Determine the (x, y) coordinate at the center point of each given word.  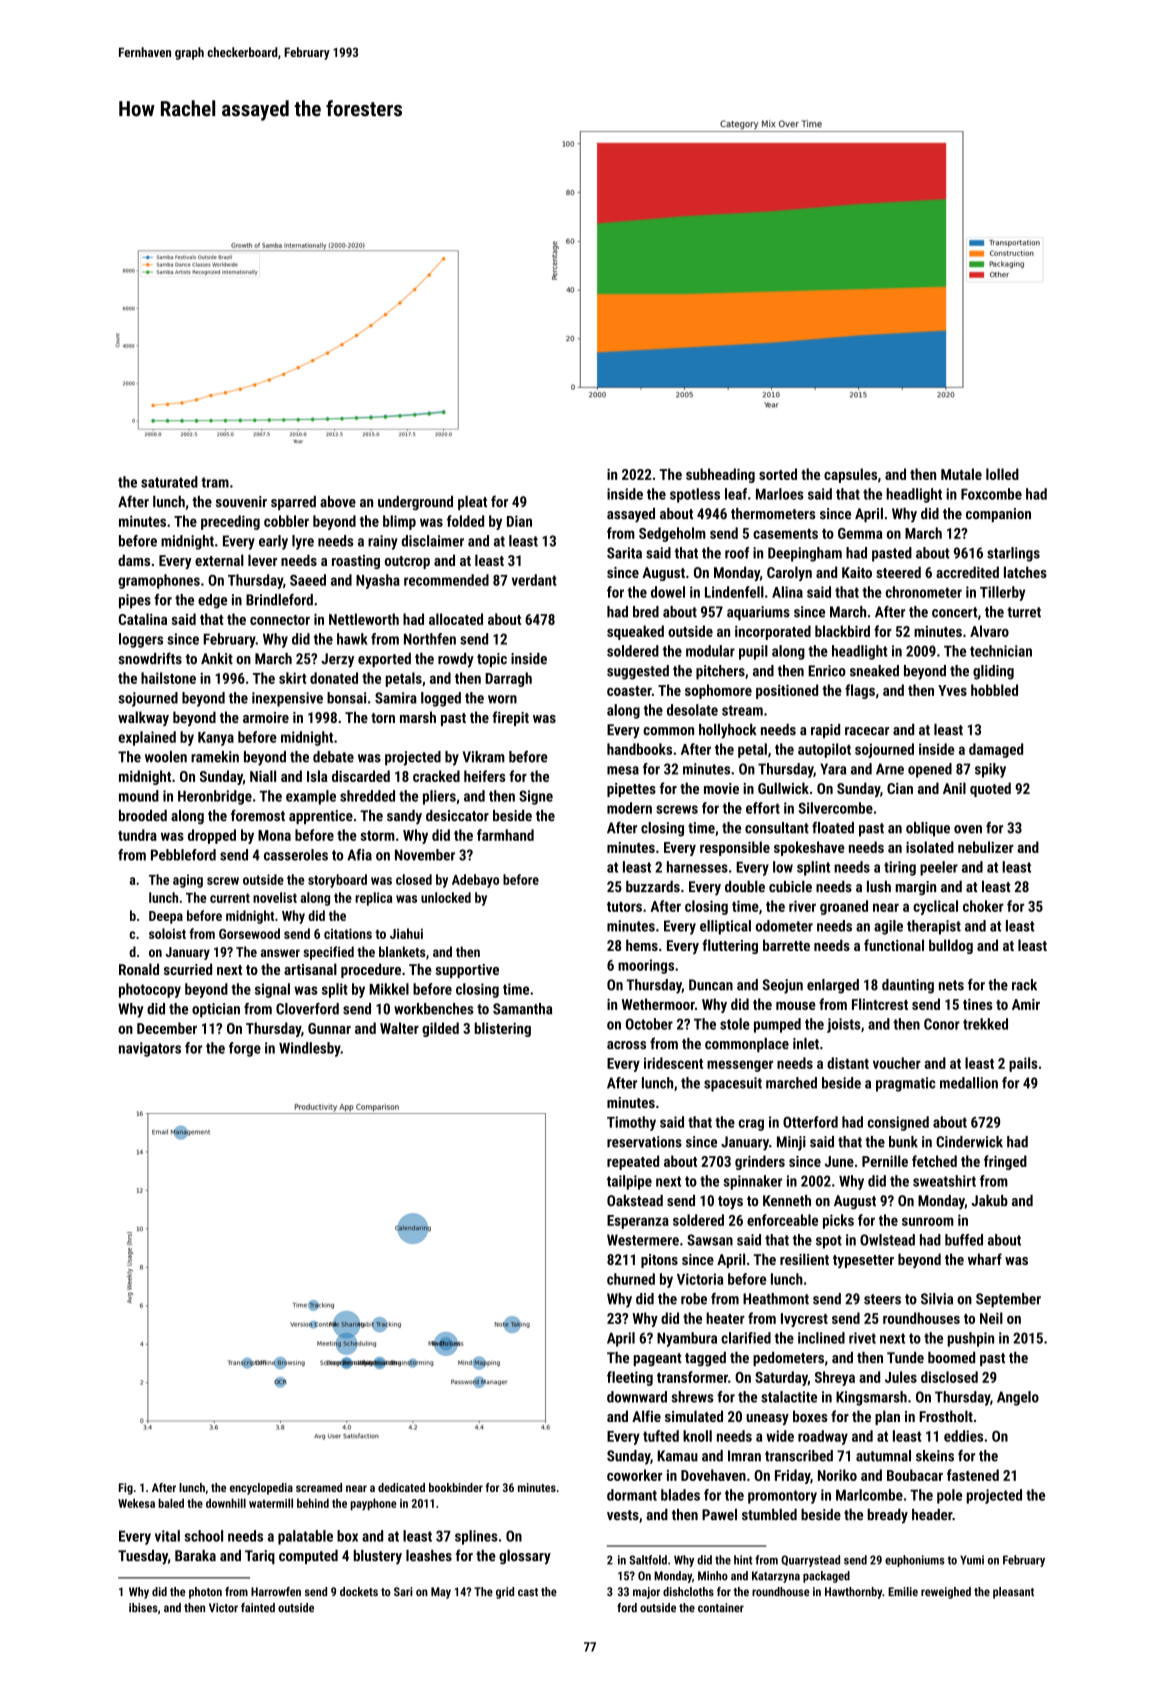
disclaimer (432, 541)
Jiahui (406, 933)
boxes (810, 1416)
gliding (993, 672)
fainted (258, 1607)
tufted (661, 1436)
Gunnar (329, 1028)
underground (415, 503)
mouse (796, 1006)
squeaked (635, 632)
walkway (143, 718)
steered (898, 572)
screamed (319, 1487)
